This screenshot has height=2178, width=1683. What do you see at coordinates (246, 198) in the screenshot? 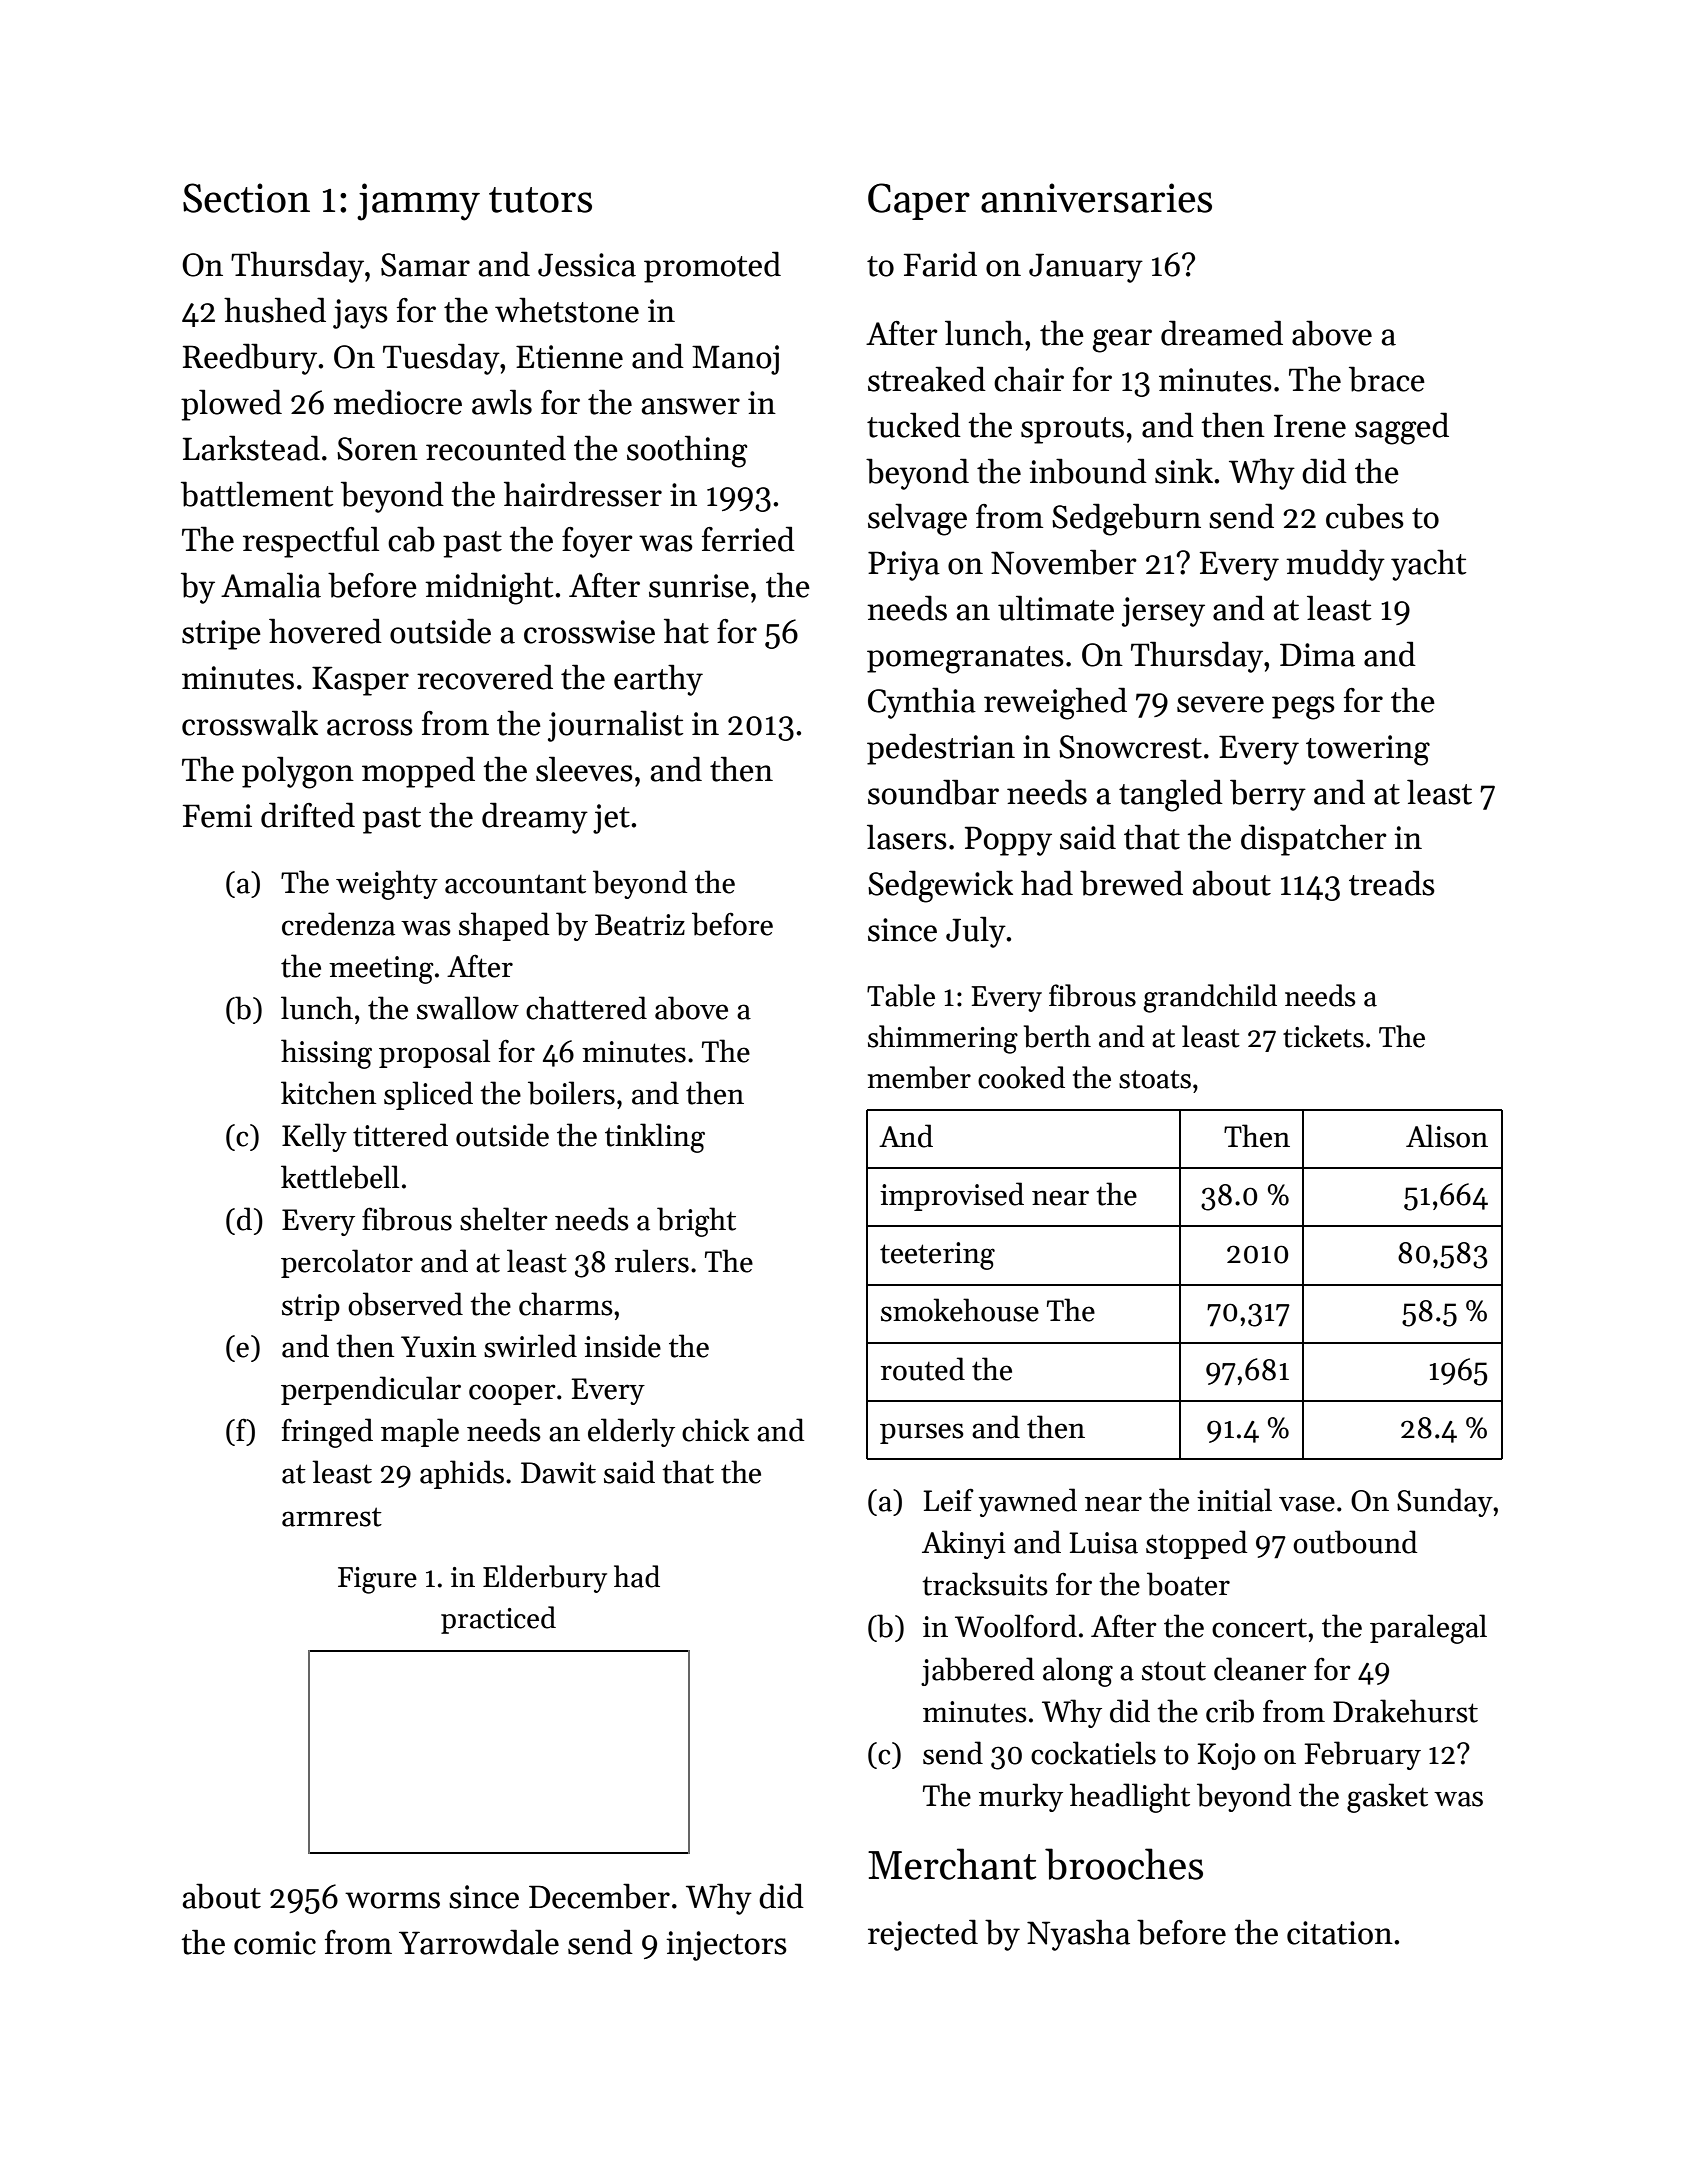
I see `Section` at bounding box center [246, 198].
